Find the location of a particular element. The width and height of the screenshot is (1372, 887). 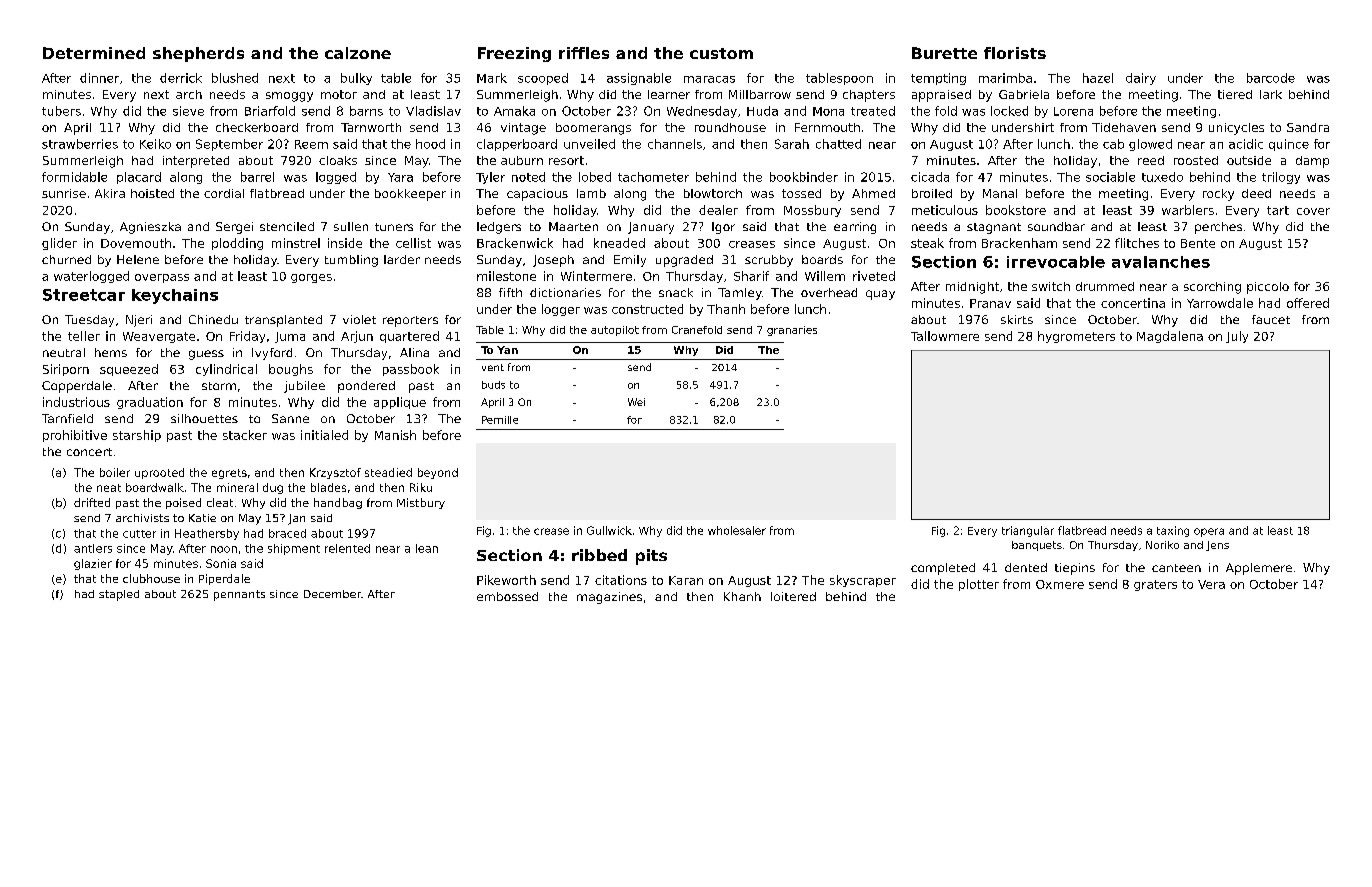

dinner is located at coordinates (99, 78).
